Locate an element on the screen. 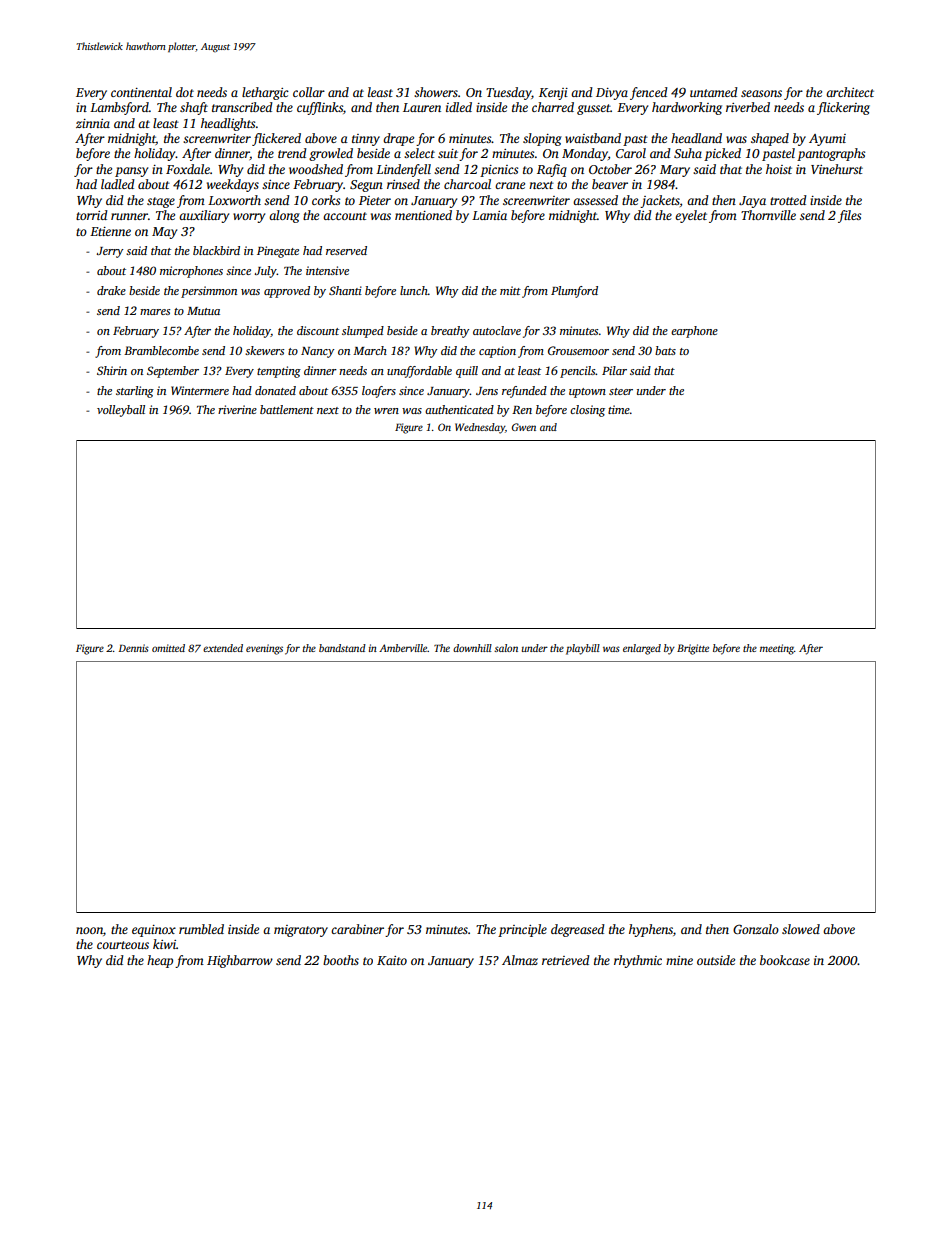  downhill is located at coordinates (472, 648).
